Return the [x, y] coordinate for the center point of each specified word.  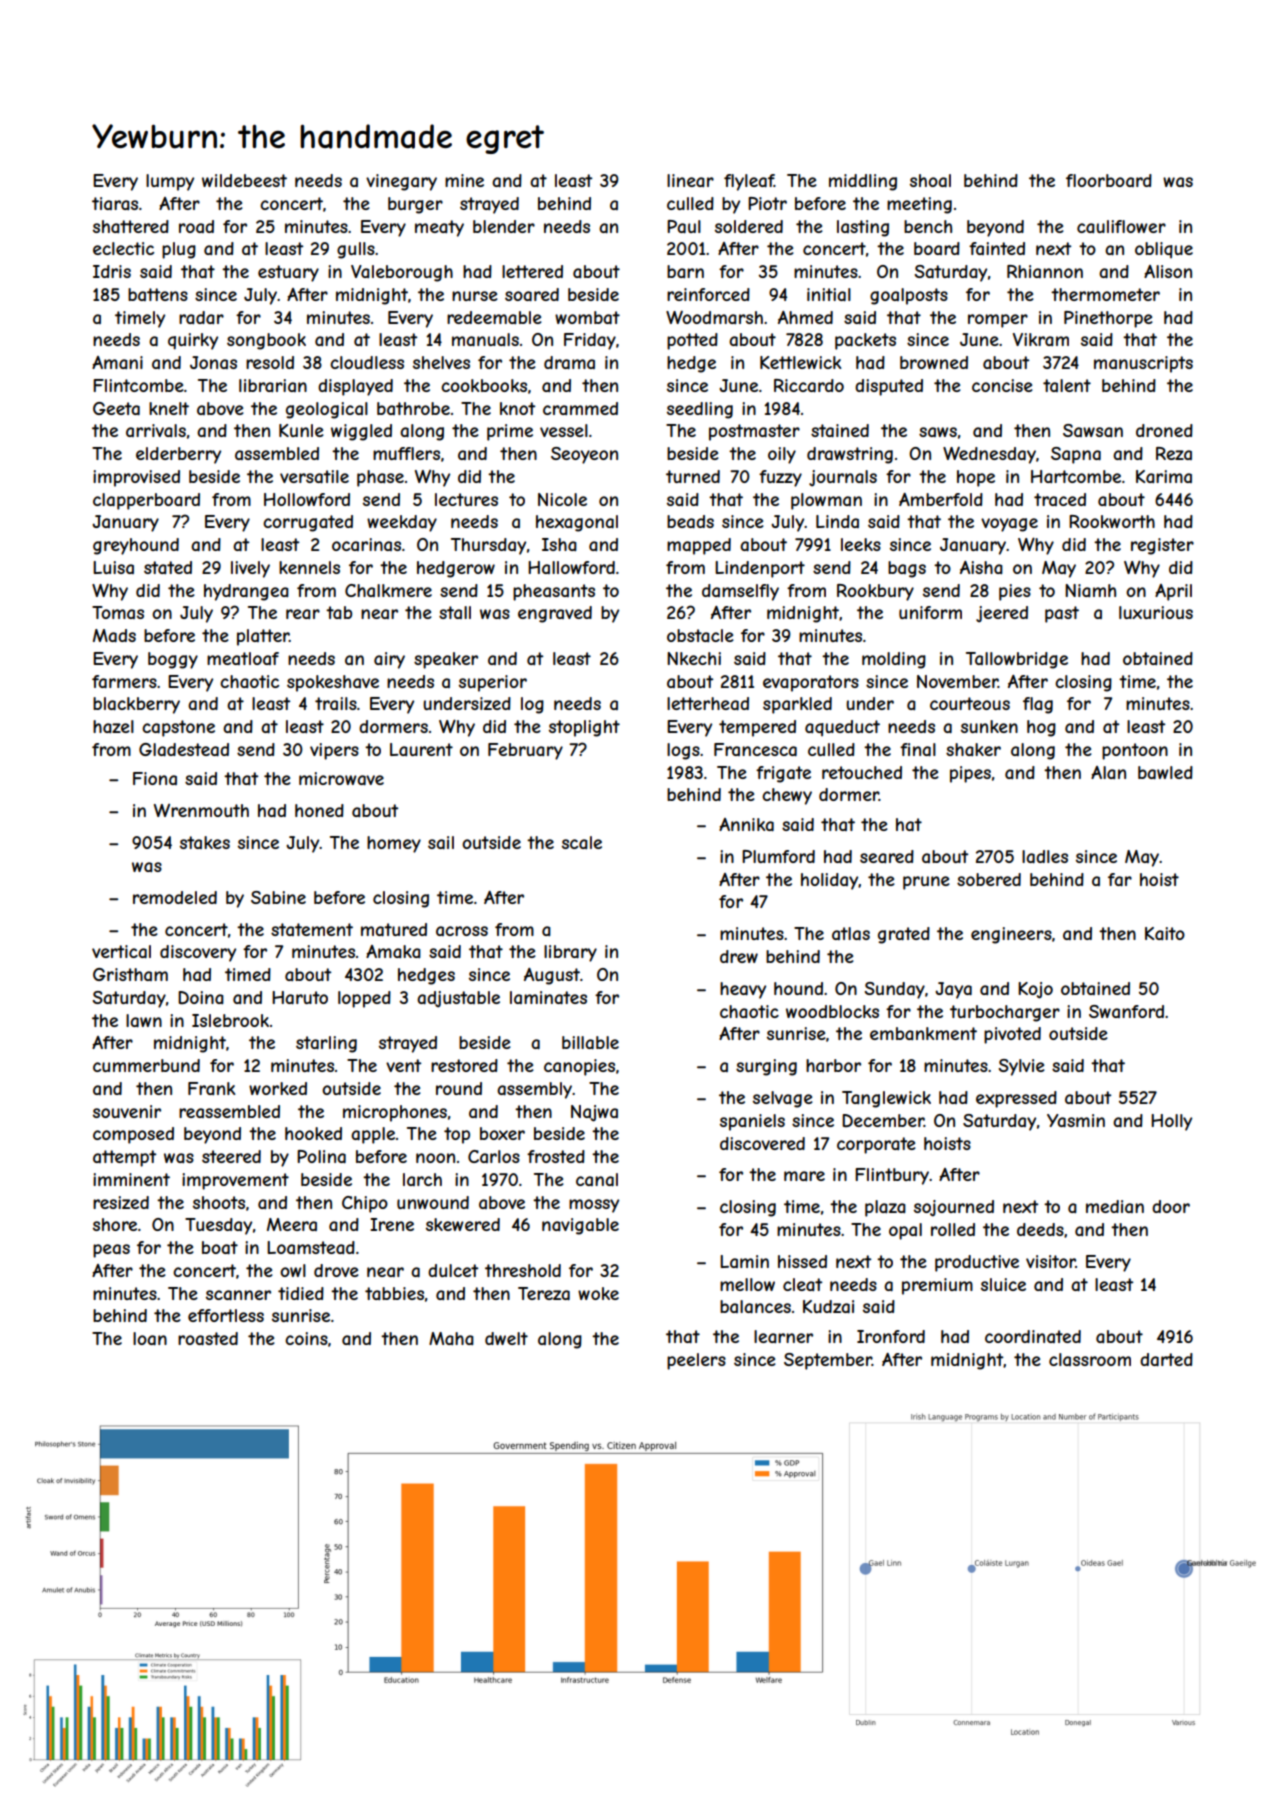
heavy [743, 990]
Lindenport [760, 569]
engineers [1011, 935]
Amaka [393, 951]
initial [829, 294]
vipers [334, 751]
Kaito [1165, 933]
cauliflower [1121, 226]
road [196, 226]
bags [907, 569]
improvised [136, 478]
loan [150, 1338]
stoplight [584, 728]
